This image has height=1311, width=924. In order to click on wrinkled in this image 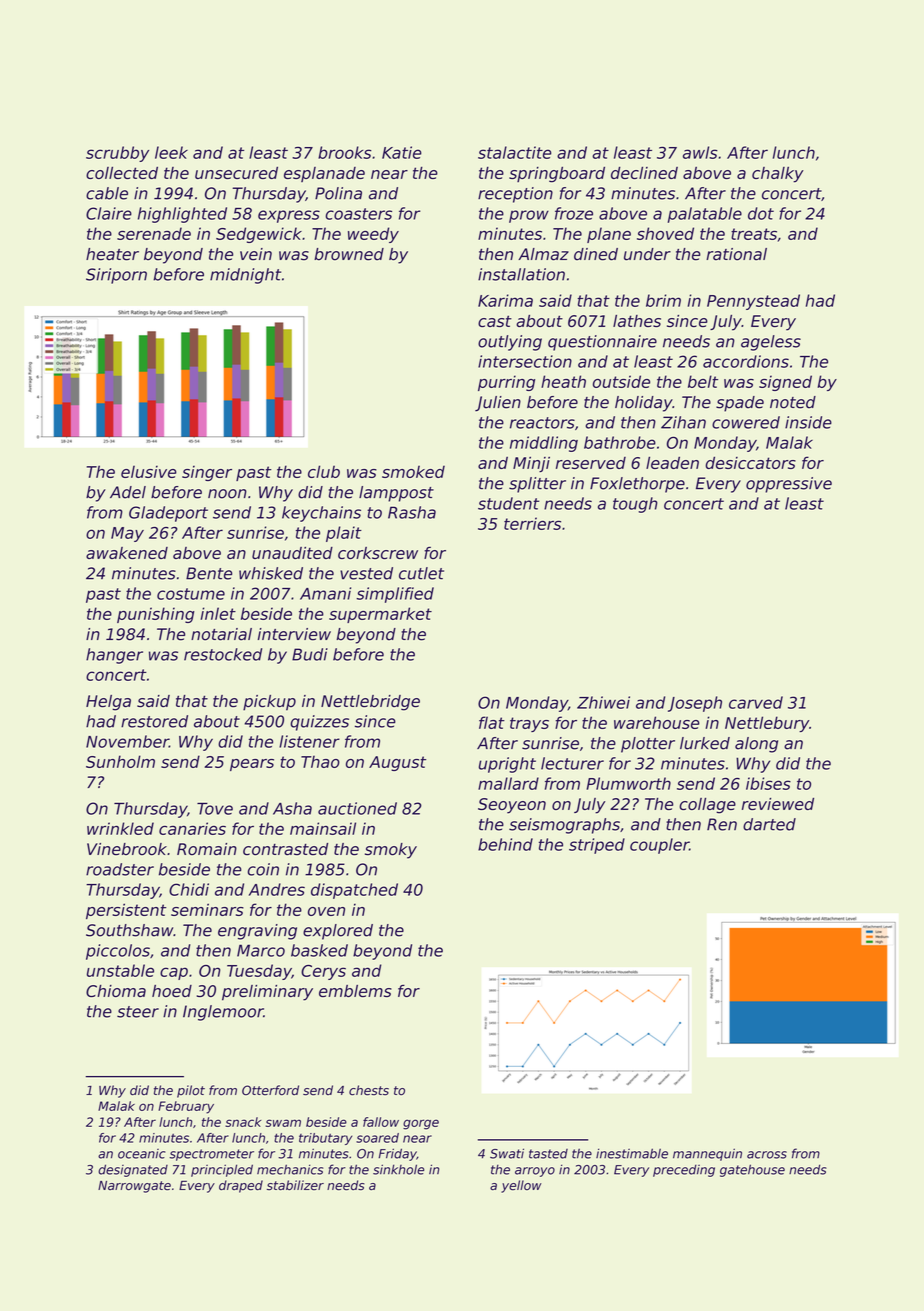, I will do `click(120, 828)`.
